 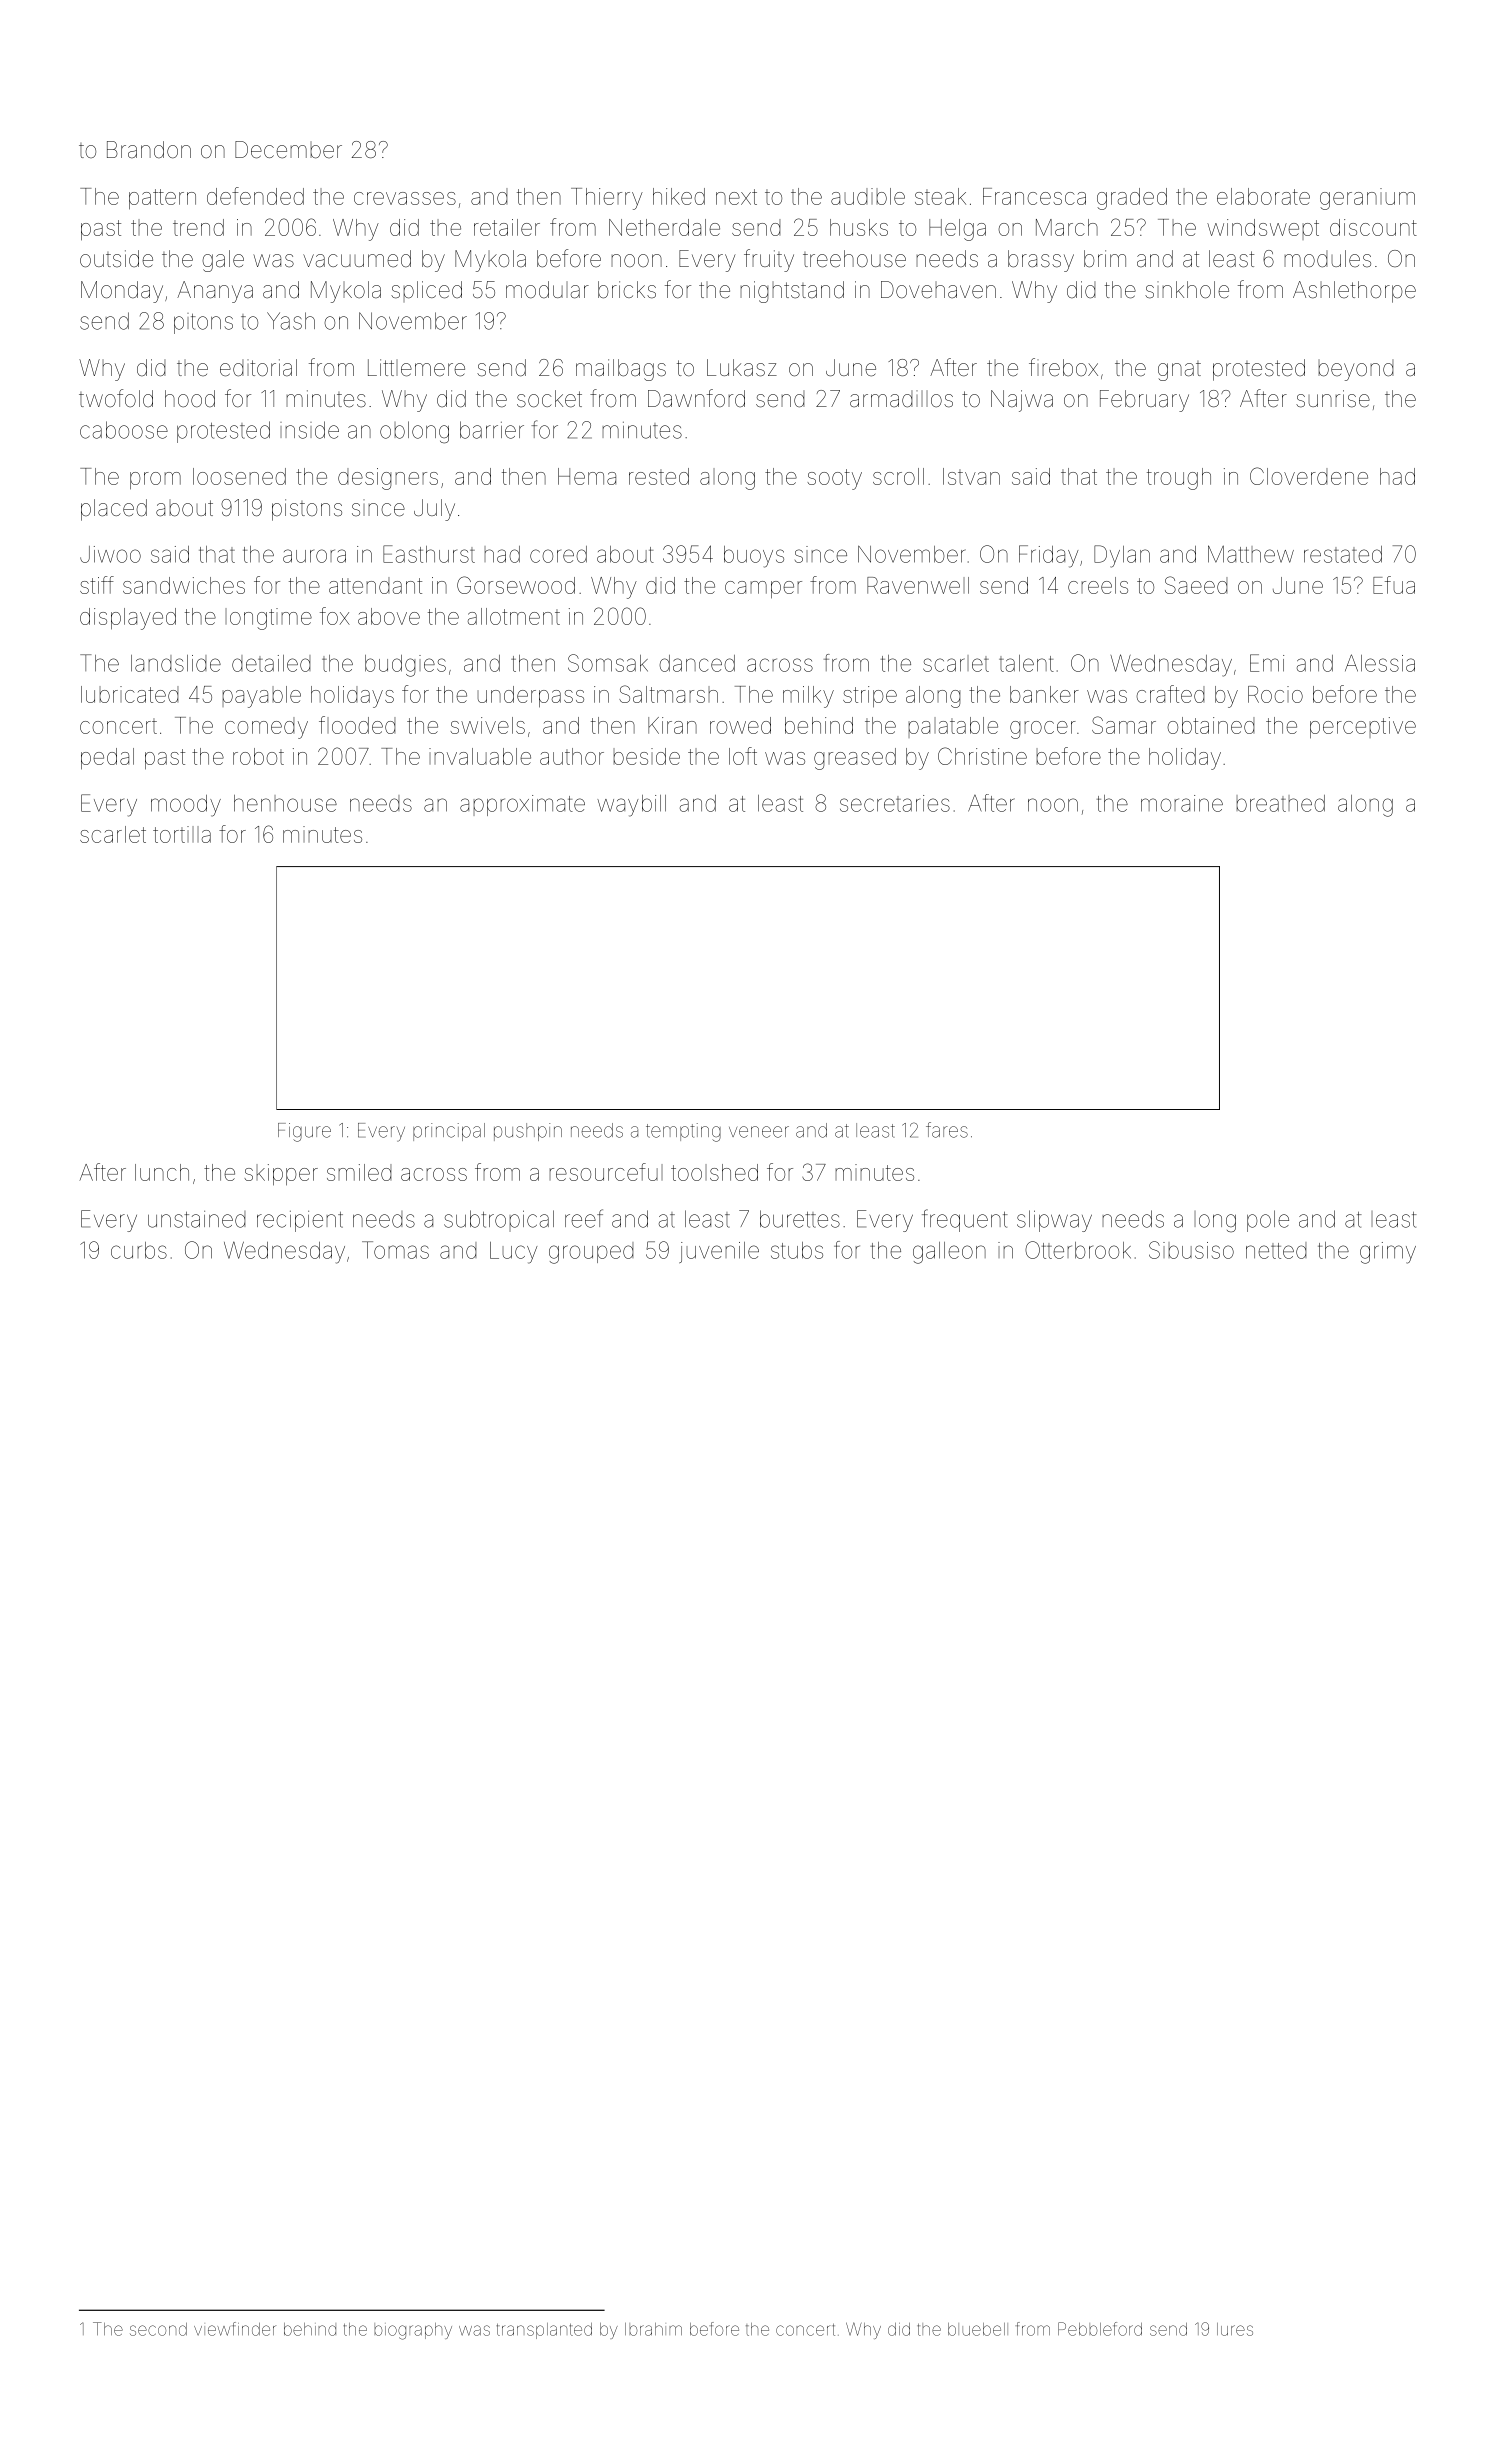 What do you see at coordinates (949, 1253) in the document?
I see `galleon` at bounding box center [949, 1253].
